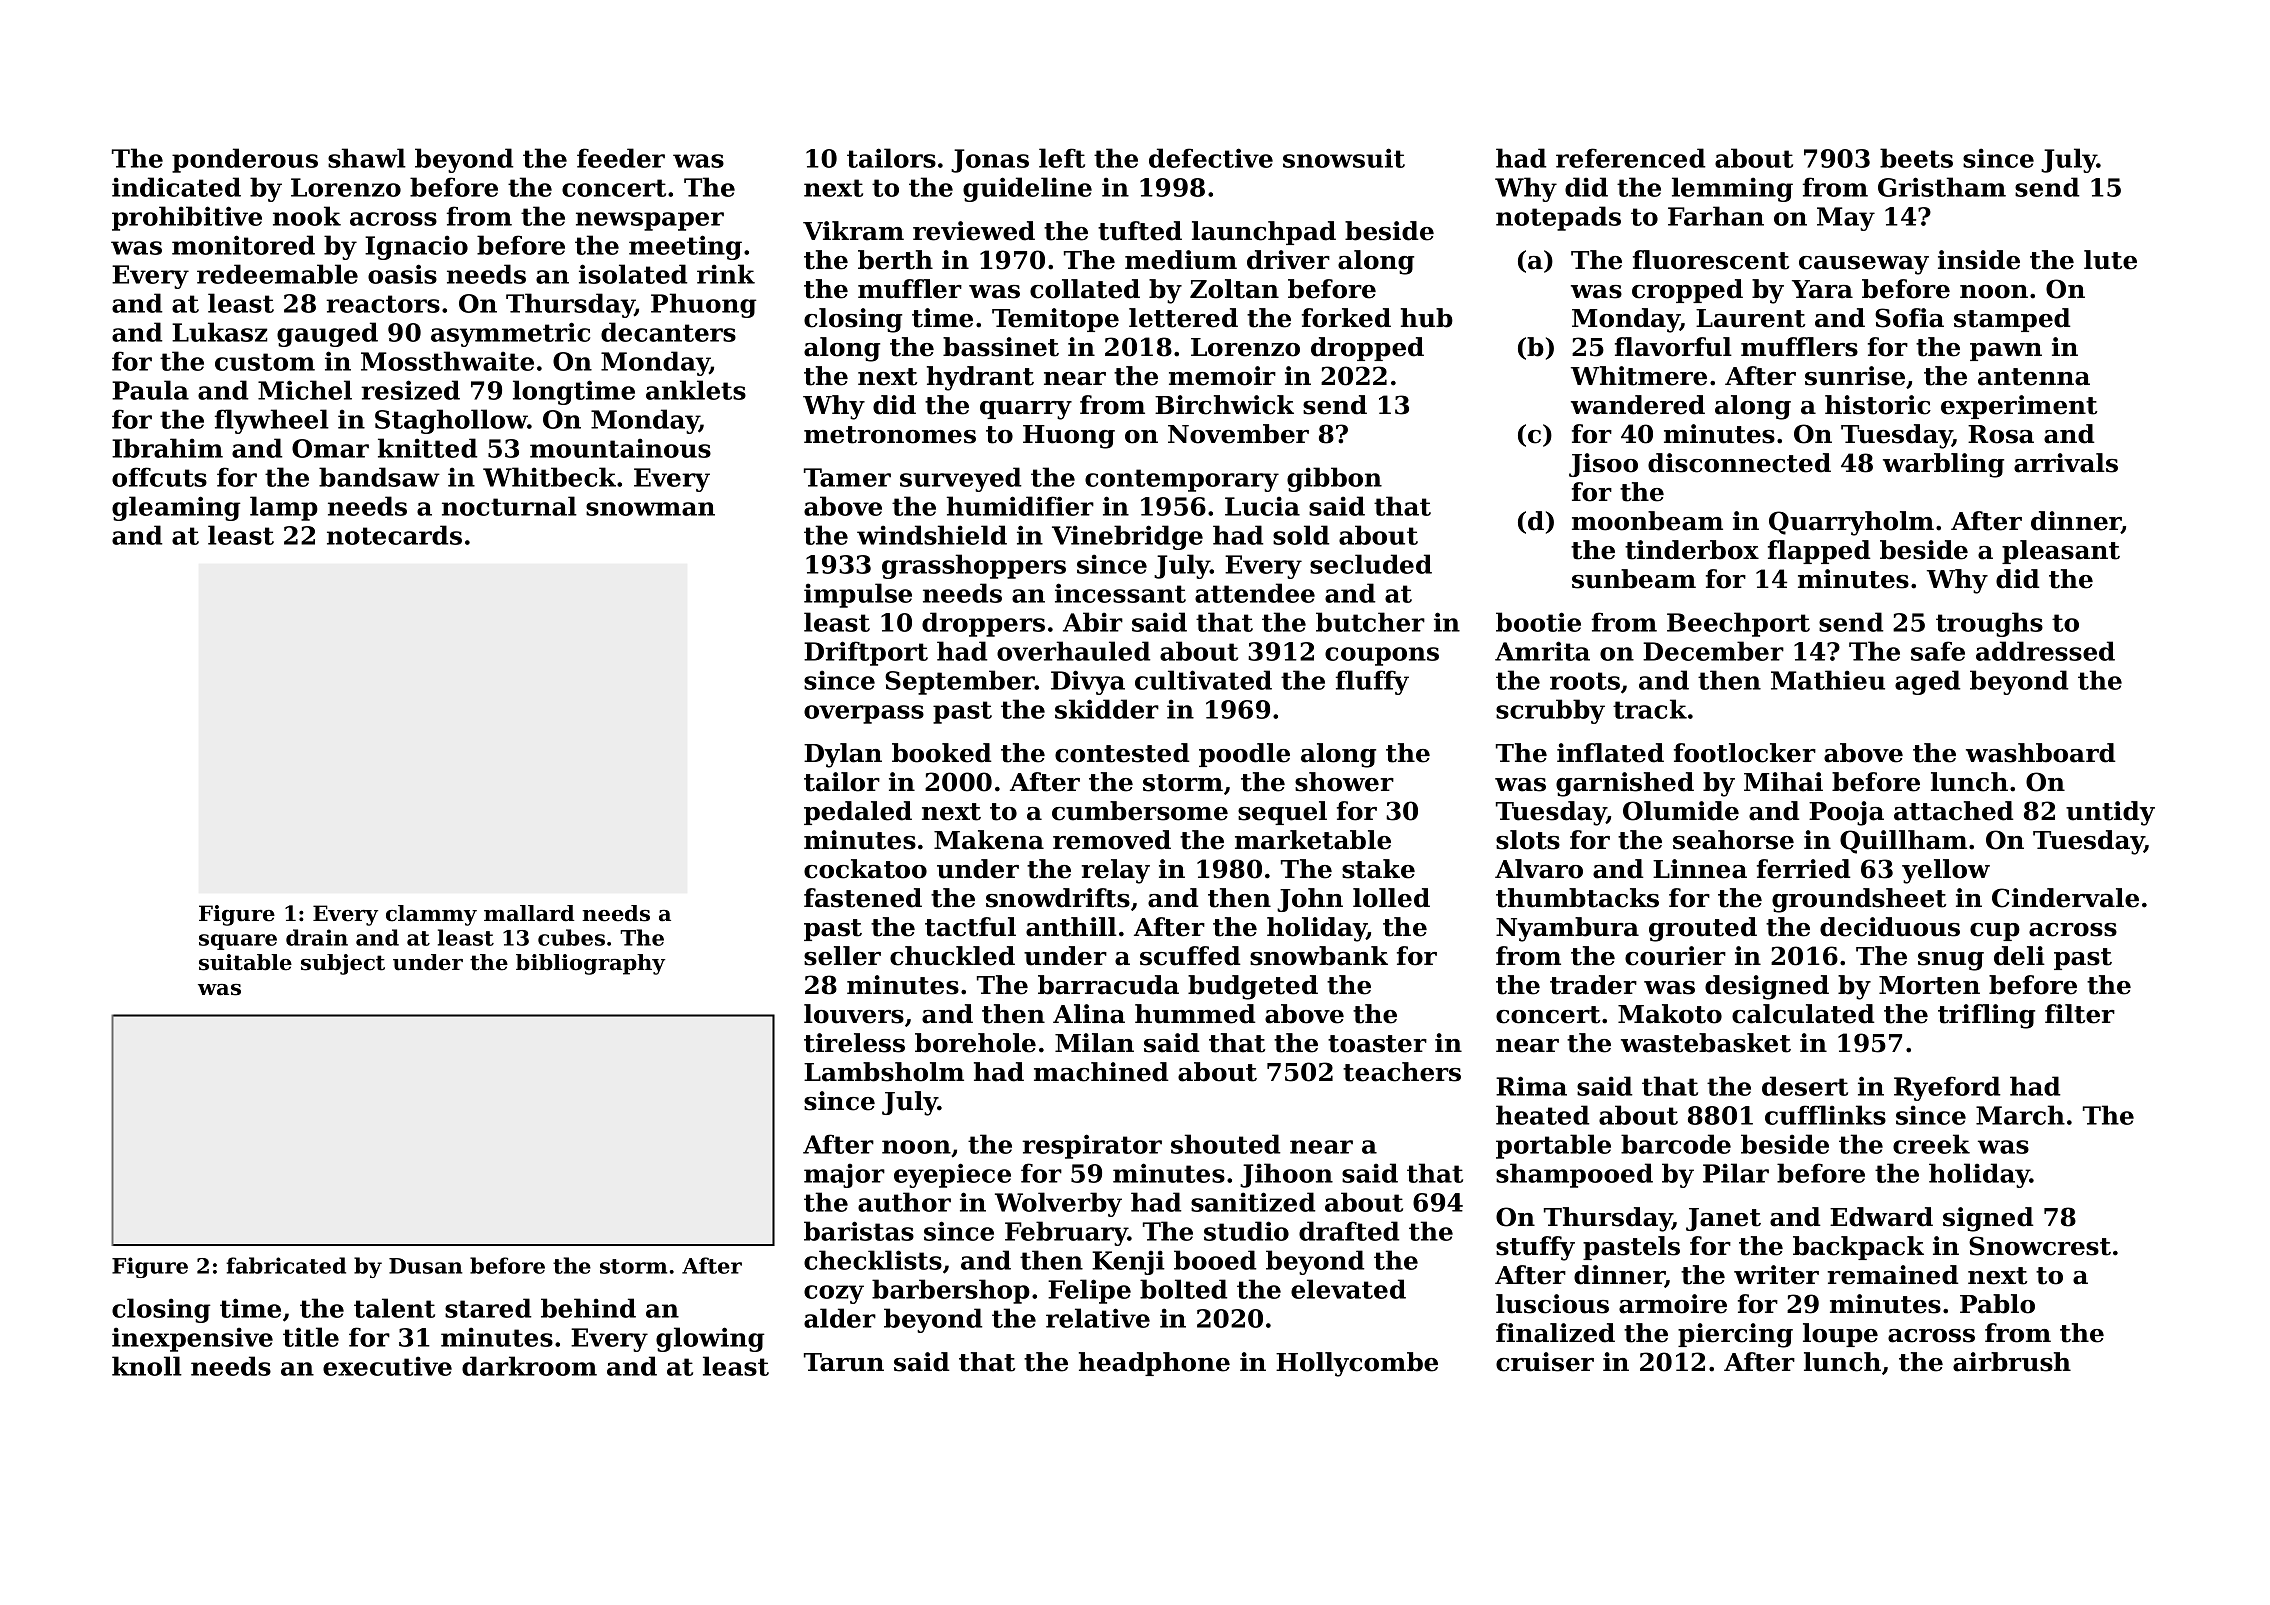 The height and width of the screenshot is (1605, 2270). What do you see at coordinates (1909, 318) in the screenshot?
I see `Sofia` at bounding box center [1909, 318].
